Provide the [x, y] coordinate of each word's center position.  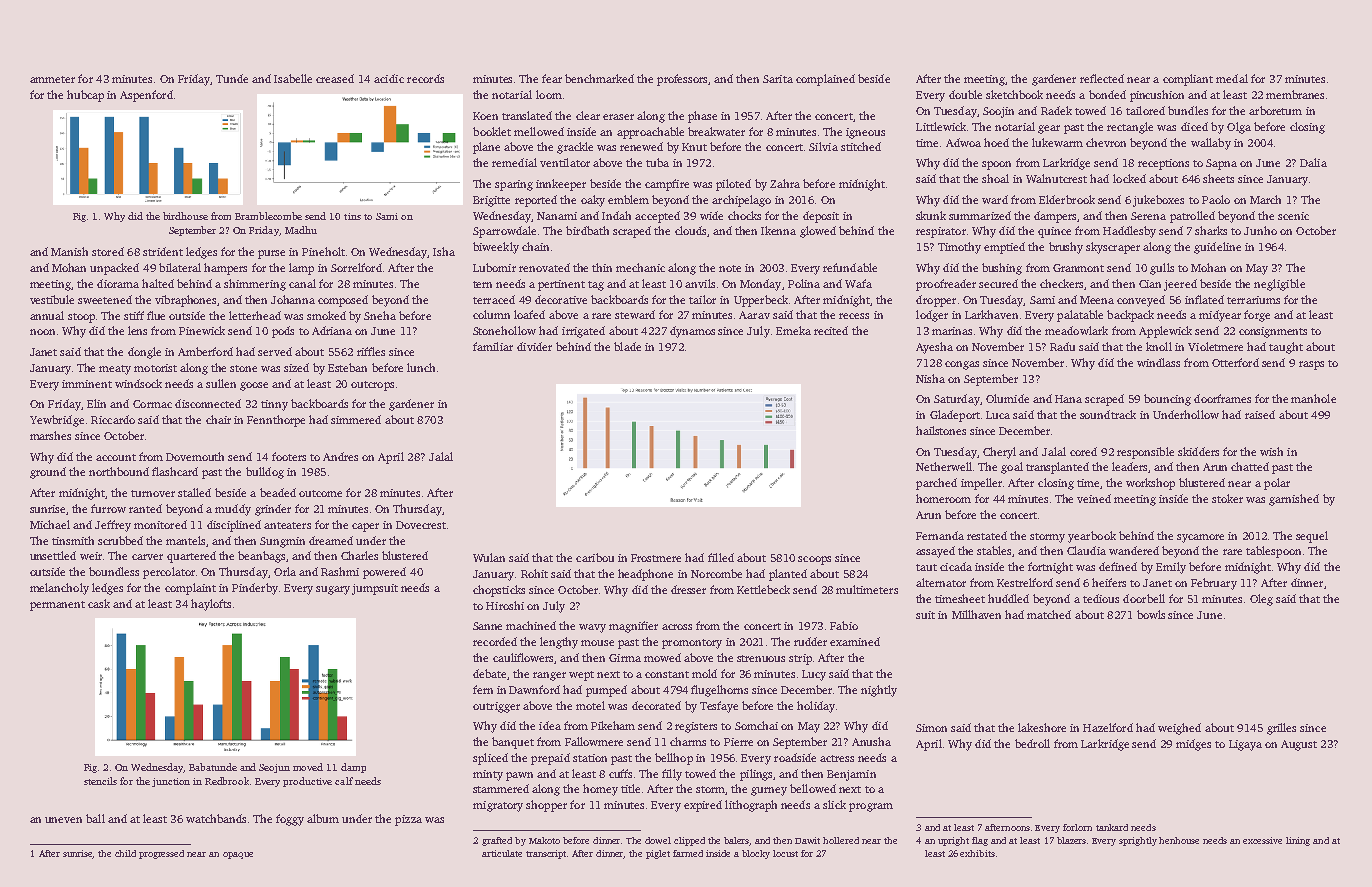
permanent [57, 606]
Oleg [1261, 600]
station [590, 758]
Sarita [778, 79]
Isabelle [293, 78]
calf [344, 781]
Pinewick [202, 330]
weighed [1179, 729]
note [730, 268]
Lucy [814, 675]
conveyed [1141, 301]
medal [1232, 78]
